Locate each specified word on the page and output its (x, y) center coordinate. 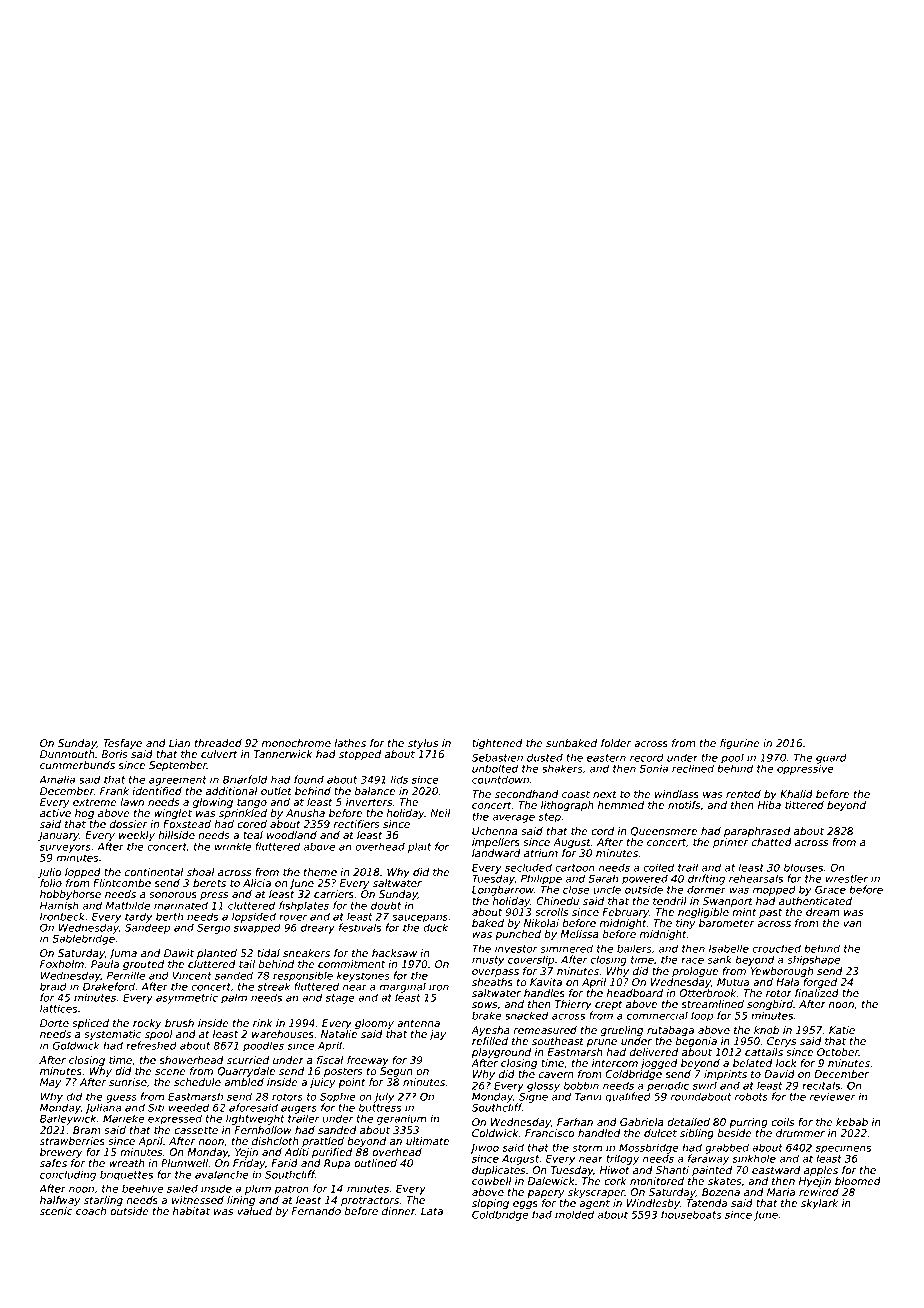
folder (616, 743)
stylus (423, 744)
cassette (196, 1130)
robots (751, 1096)
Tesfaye (122, 744)
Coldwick (495, 1133)
